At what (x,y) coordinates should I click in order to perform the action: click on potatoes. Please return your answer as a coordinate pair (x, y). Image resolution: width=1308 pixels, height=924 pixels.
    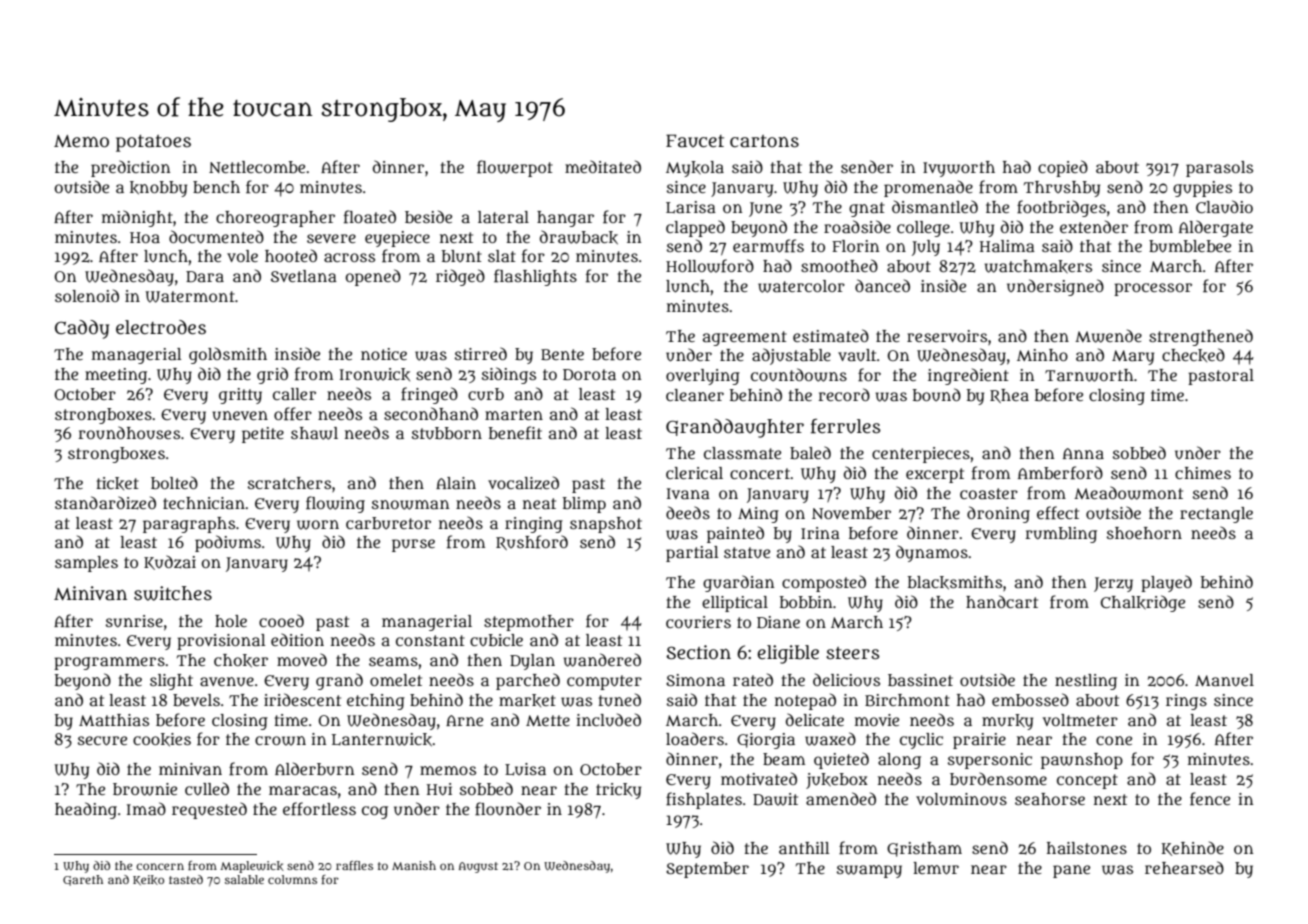
    Looking at the image, I should click on (153, 143).
